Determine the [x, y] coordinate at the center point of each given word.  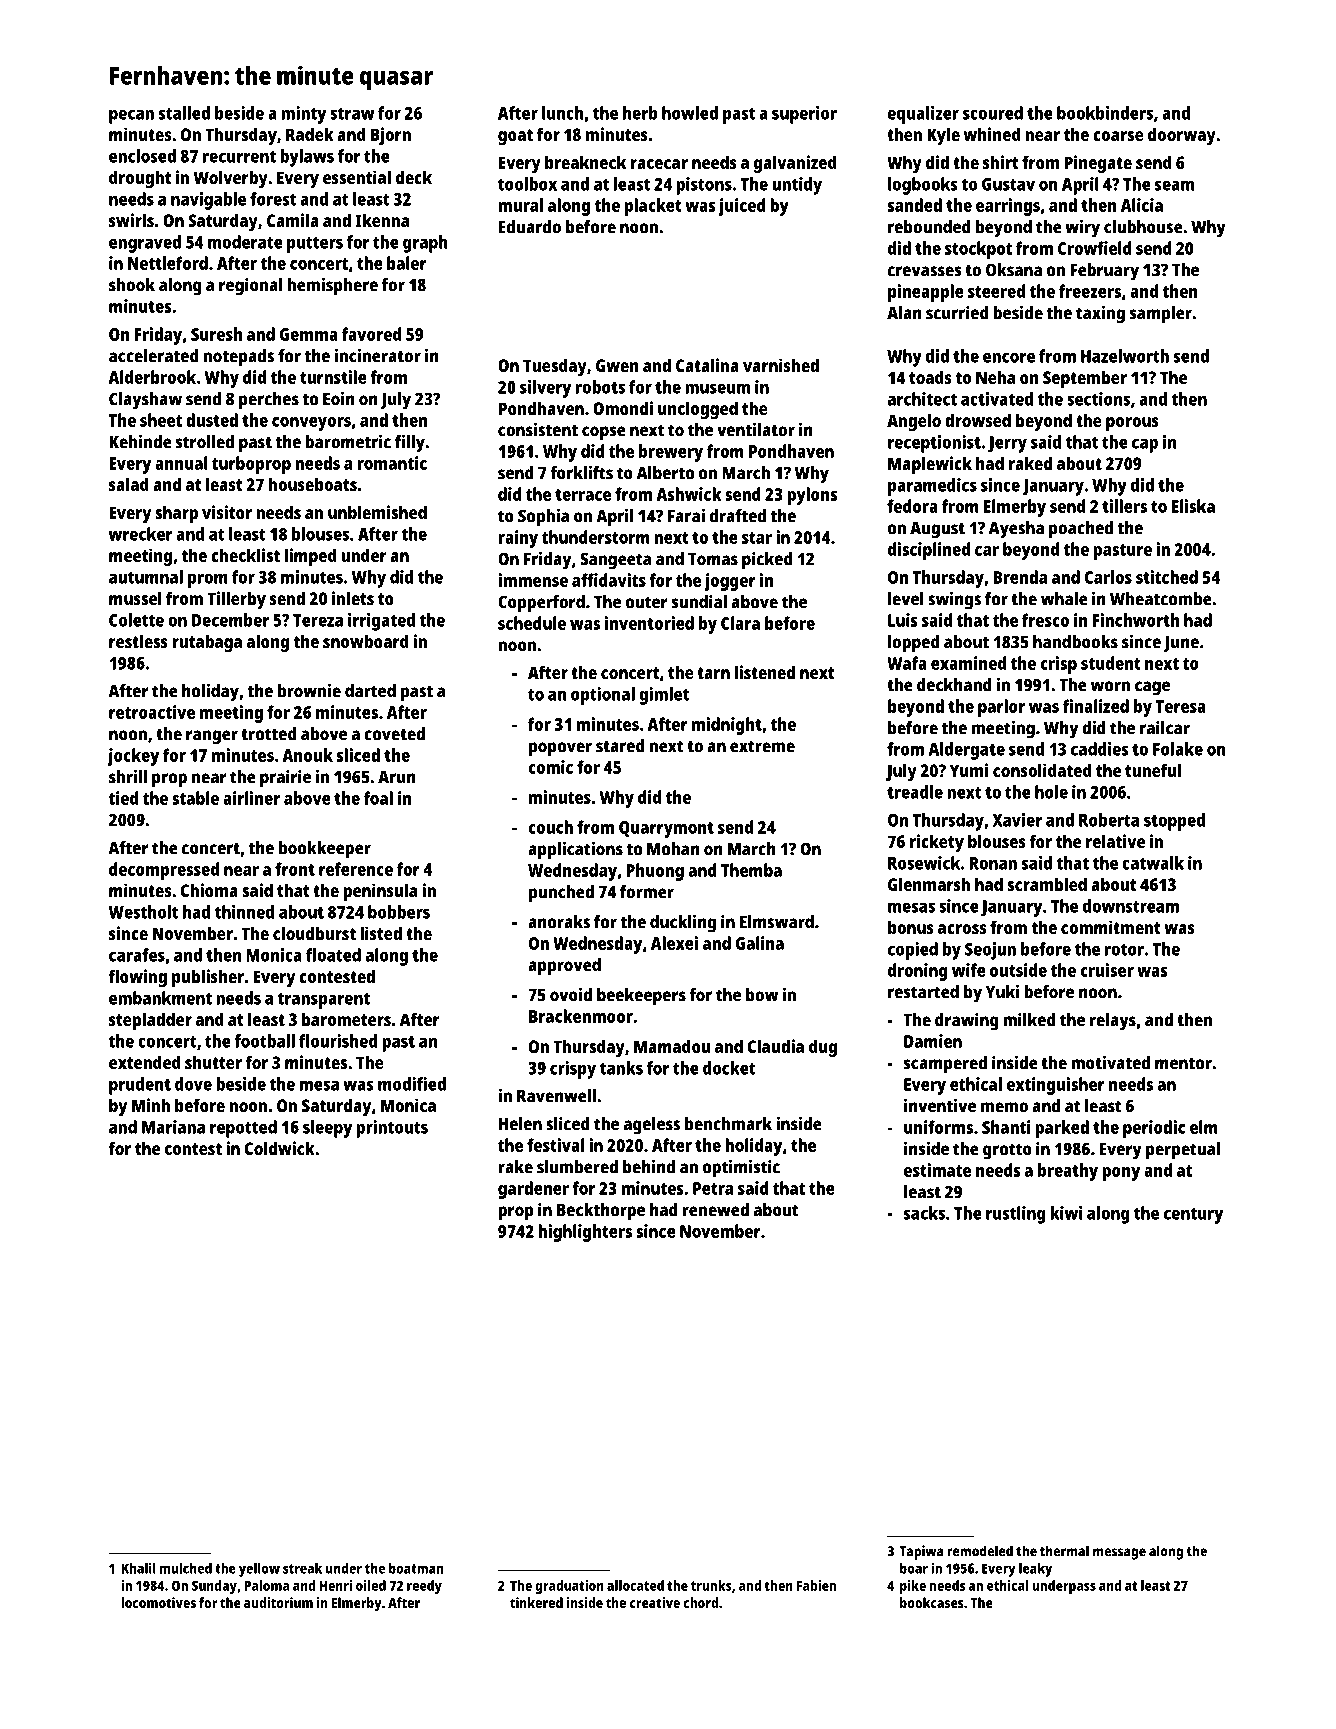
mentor [1183, 1063]
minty [303, 115]
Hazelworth [1125, 356]
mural [520, 205]
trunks [711, 1585]
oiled [371, 1585]
